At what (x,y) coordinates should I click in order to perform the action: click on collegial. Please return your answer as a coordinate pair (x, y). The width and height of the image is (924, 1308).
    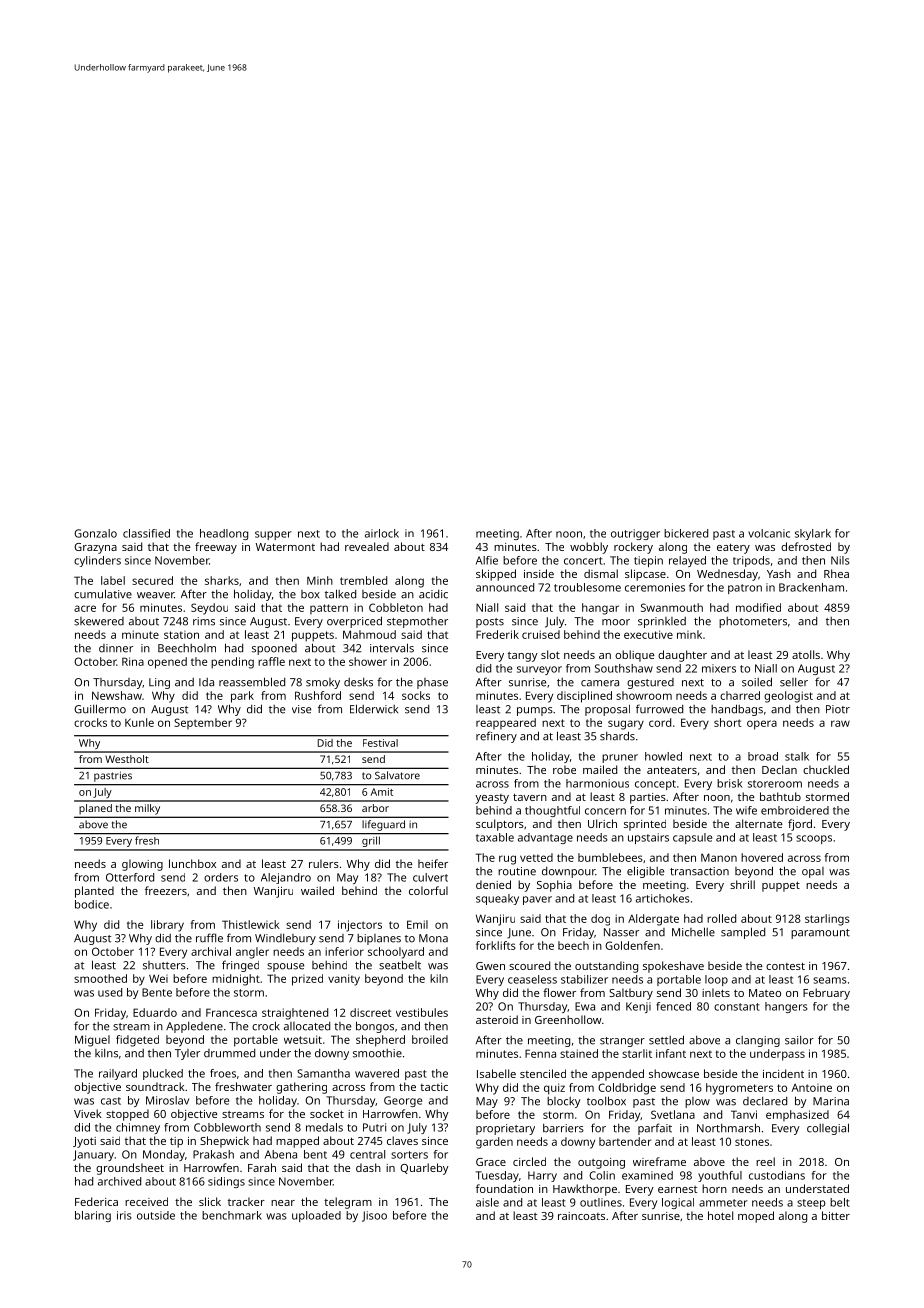
    Looking at the image, I should click on (828, 1129).
